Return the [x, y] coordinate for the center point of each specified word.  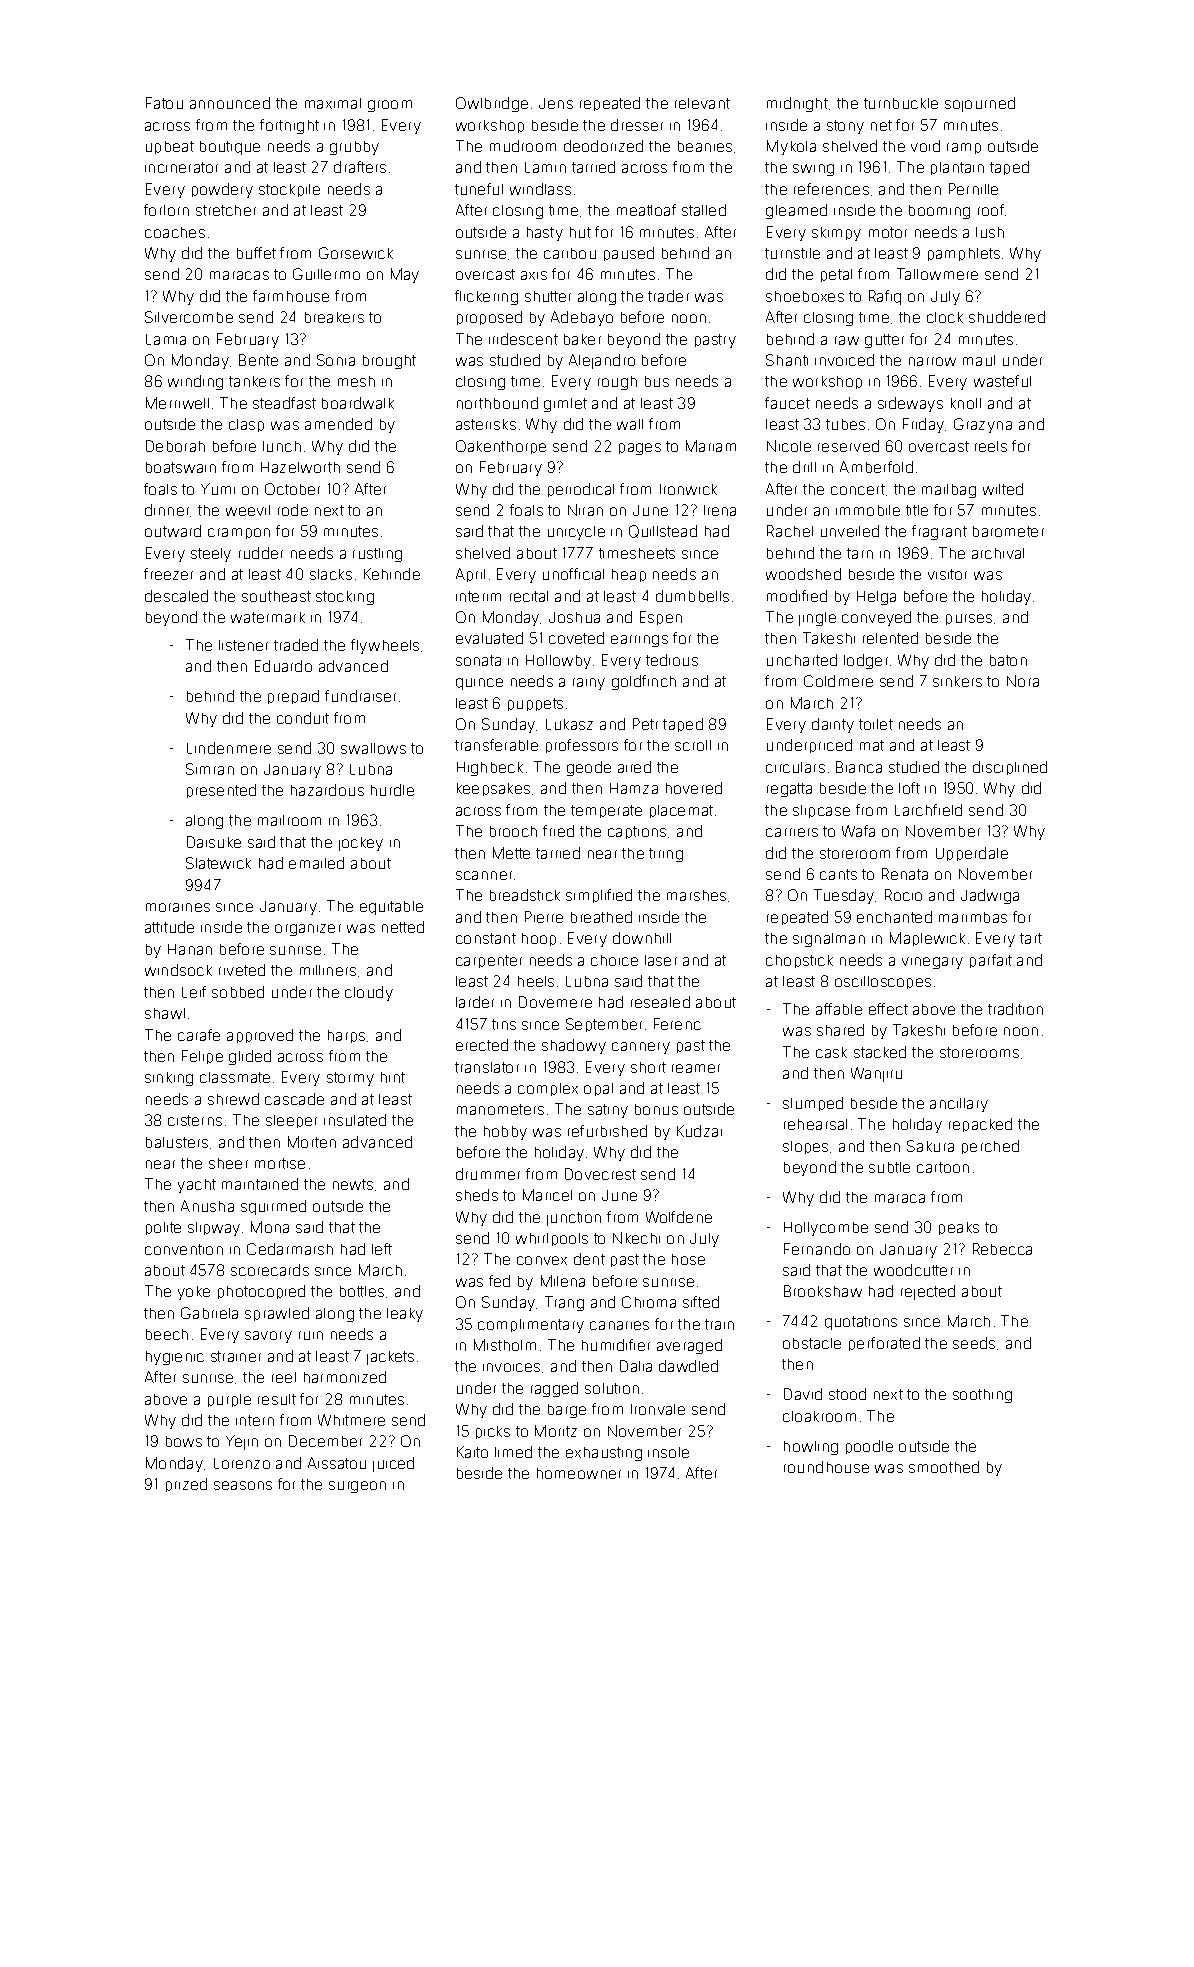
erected [482, 1045]
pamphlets [964, 254]
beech [167, 1334]
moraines [178, 907]
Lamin [545, 167]
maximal [333, 103]
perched [990, 1147]
